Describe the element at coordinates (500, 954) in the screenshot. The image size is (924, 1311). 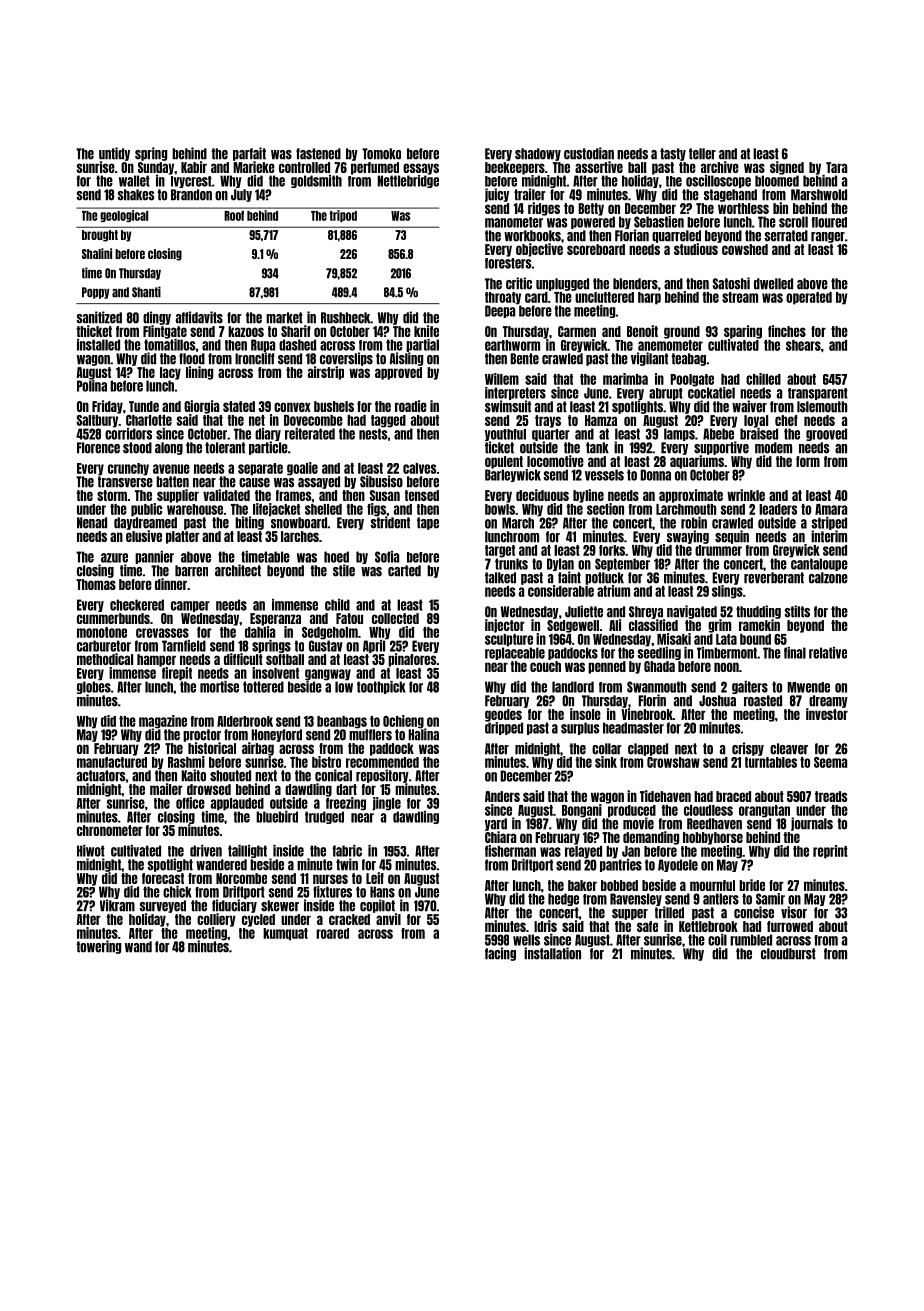
I see `facing` at that location.
